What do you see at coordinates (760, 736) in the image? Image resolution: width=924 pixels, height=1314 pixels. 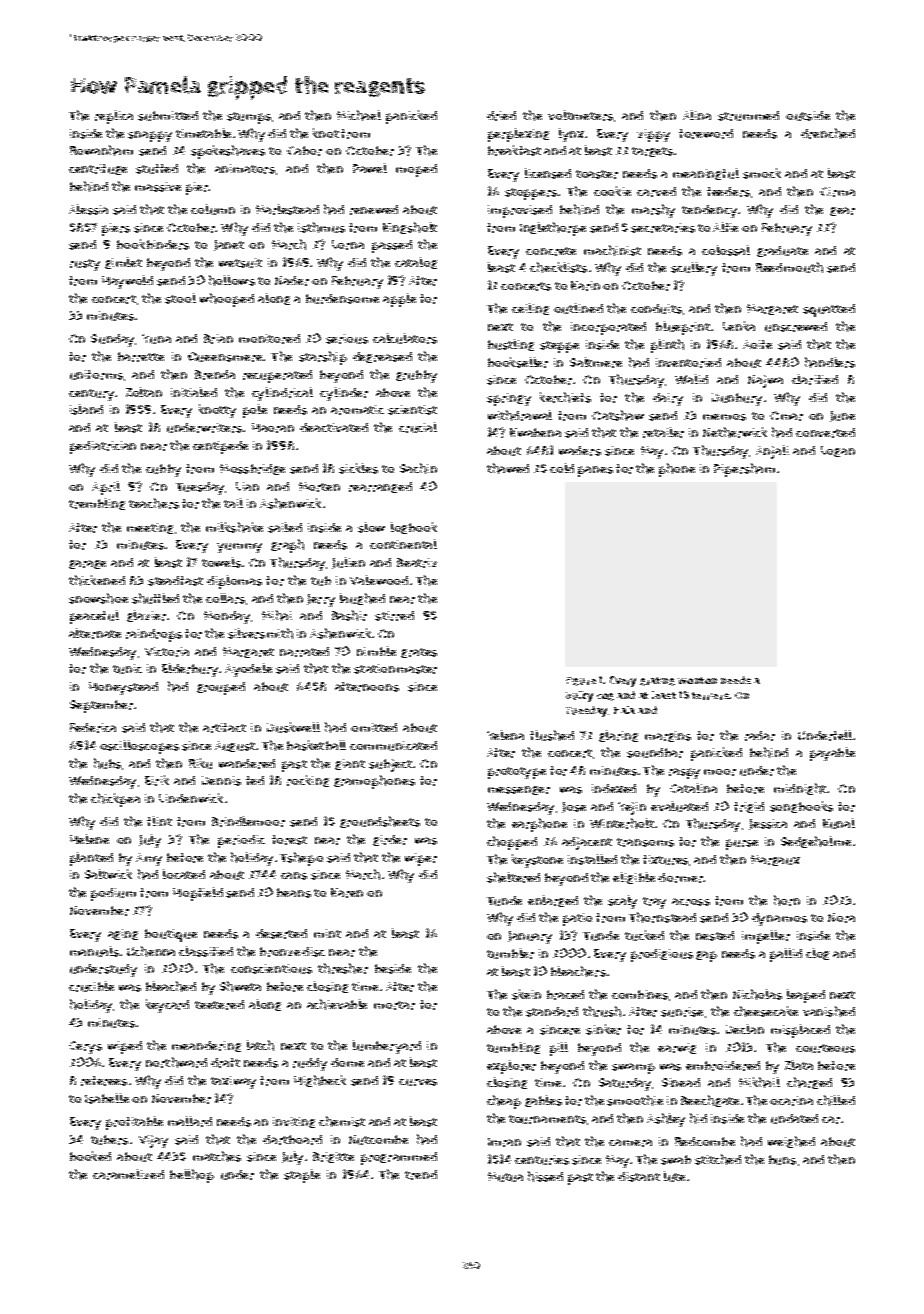 I see `radar` at bounding box center [760, 736].
